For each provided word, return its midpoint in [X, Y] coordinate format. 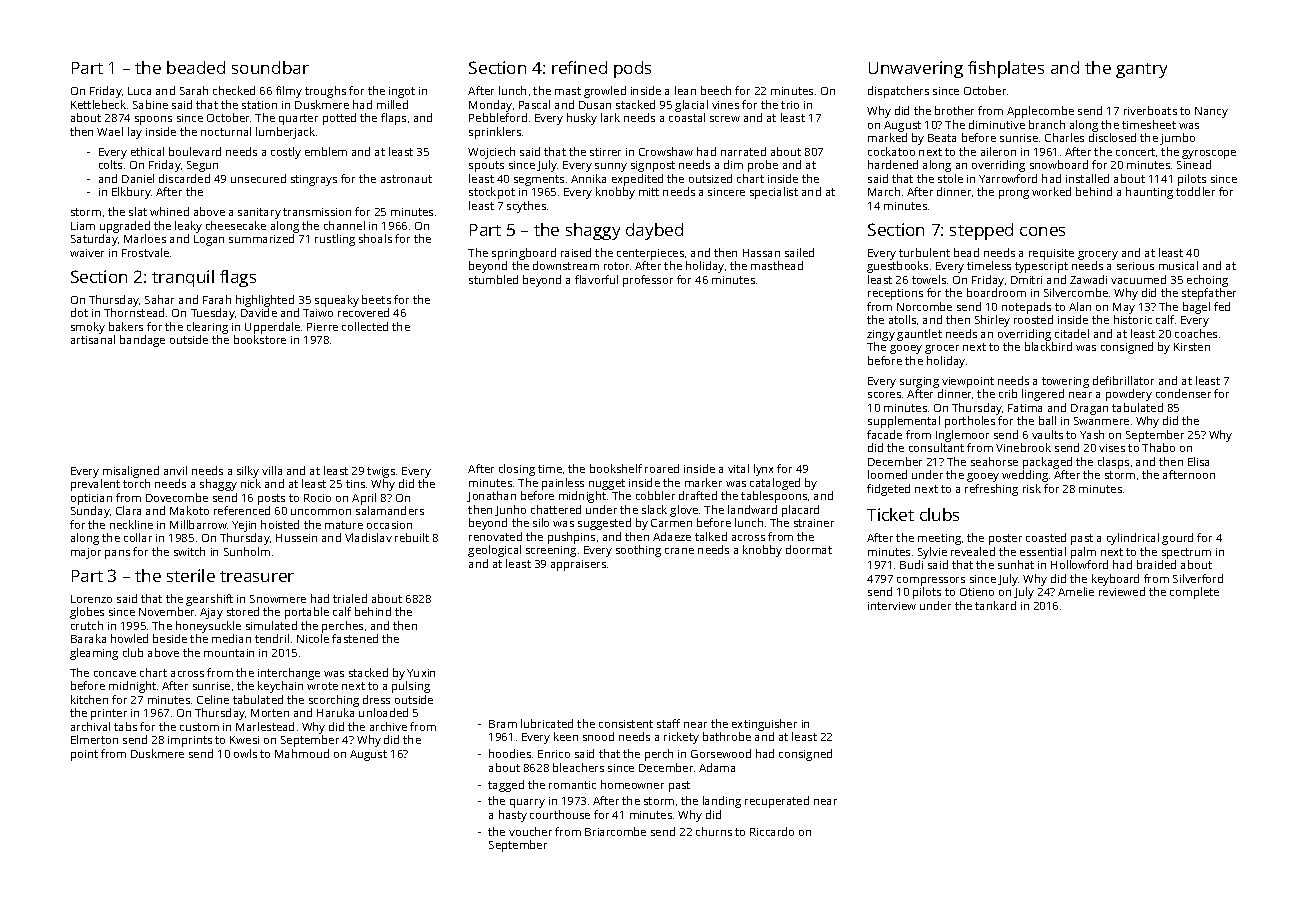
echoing [1207, 281]
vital [738, 468]
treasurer [257, 576]
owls [245, 753]
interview [892, 606]
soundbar [270, 67]
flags [238, 278]
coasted [1046, 537]
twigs [381, 472]
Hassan [761, 253]
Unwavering [916, 69]
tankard [995, 605]
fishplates [1006, 69]
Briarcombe [615, 831]
